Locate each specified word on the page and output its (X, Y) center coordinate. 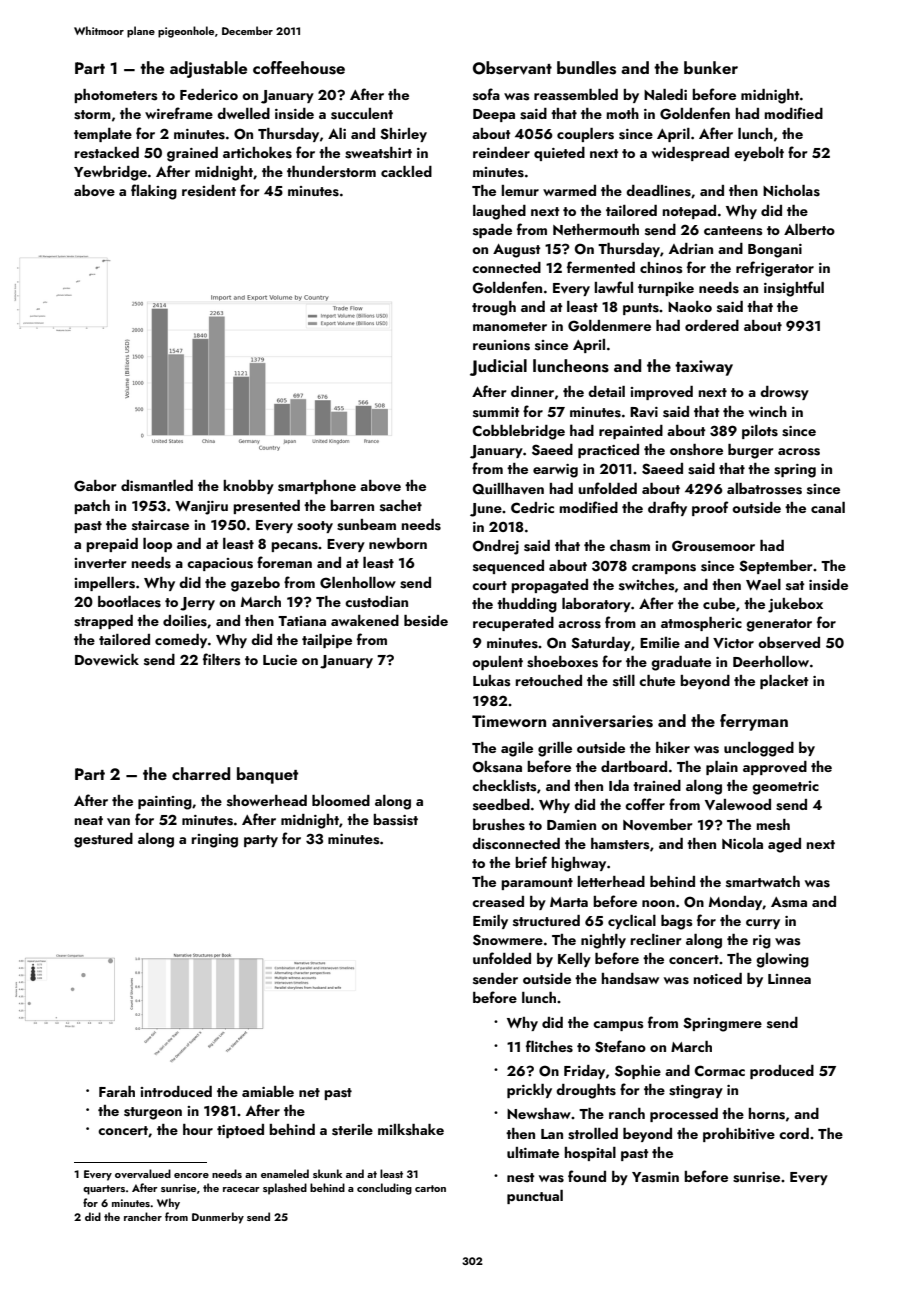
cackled (406, 171)
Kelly (574, 960)
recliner (656, 939)
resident (209, 191)
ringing (215, 841)
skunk (327, 1173)
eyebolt (759, 154)
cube (719, 603)
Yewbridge (110, 173)
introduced (176, 1091)
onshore (696, 450)
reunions (501, 345)
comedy (181, 641)
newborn (398, 543)
